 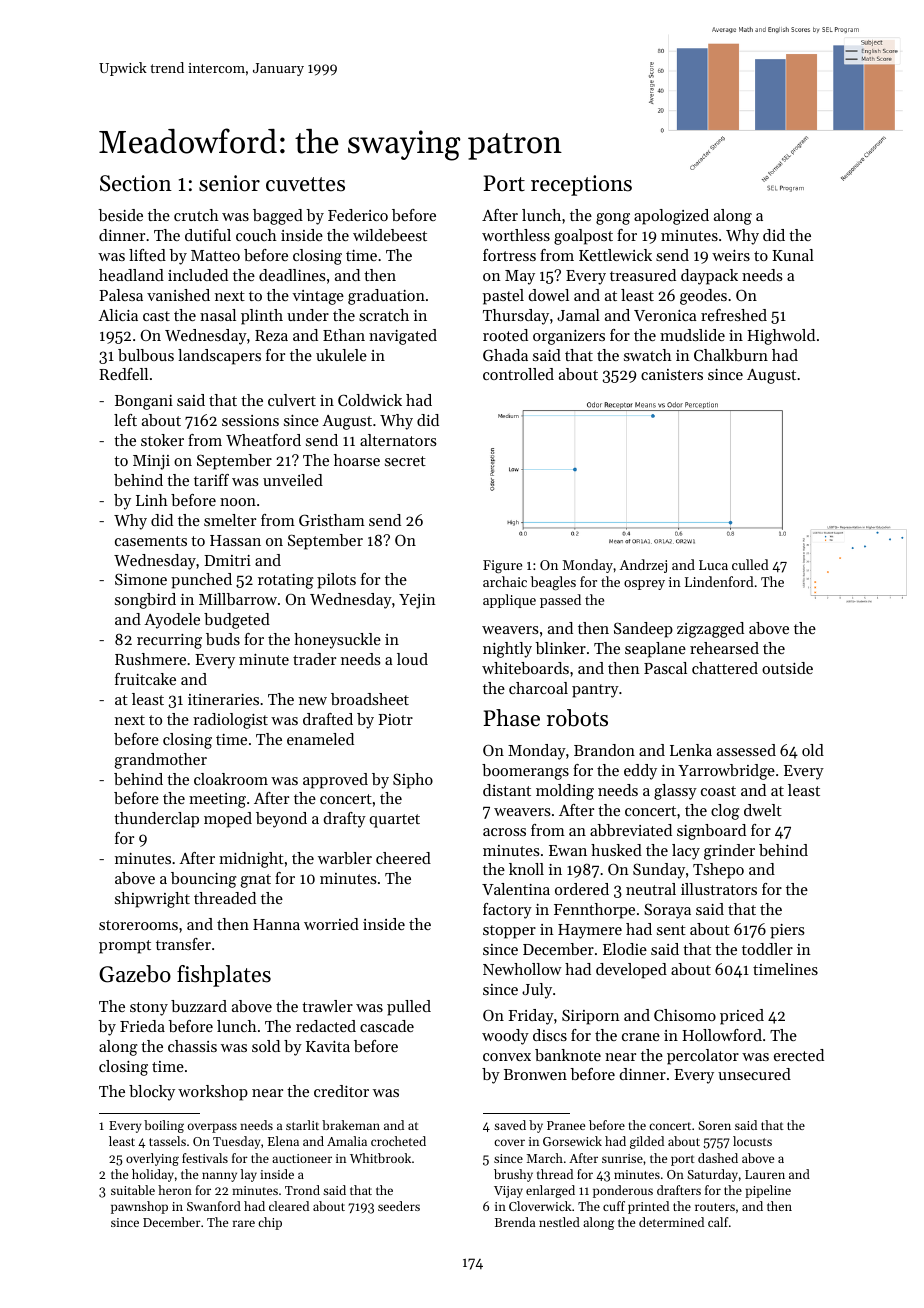 What do you see at coordinates (136, 183) in the screenshot?
I see `Section` at bounding box center [136, 183].
